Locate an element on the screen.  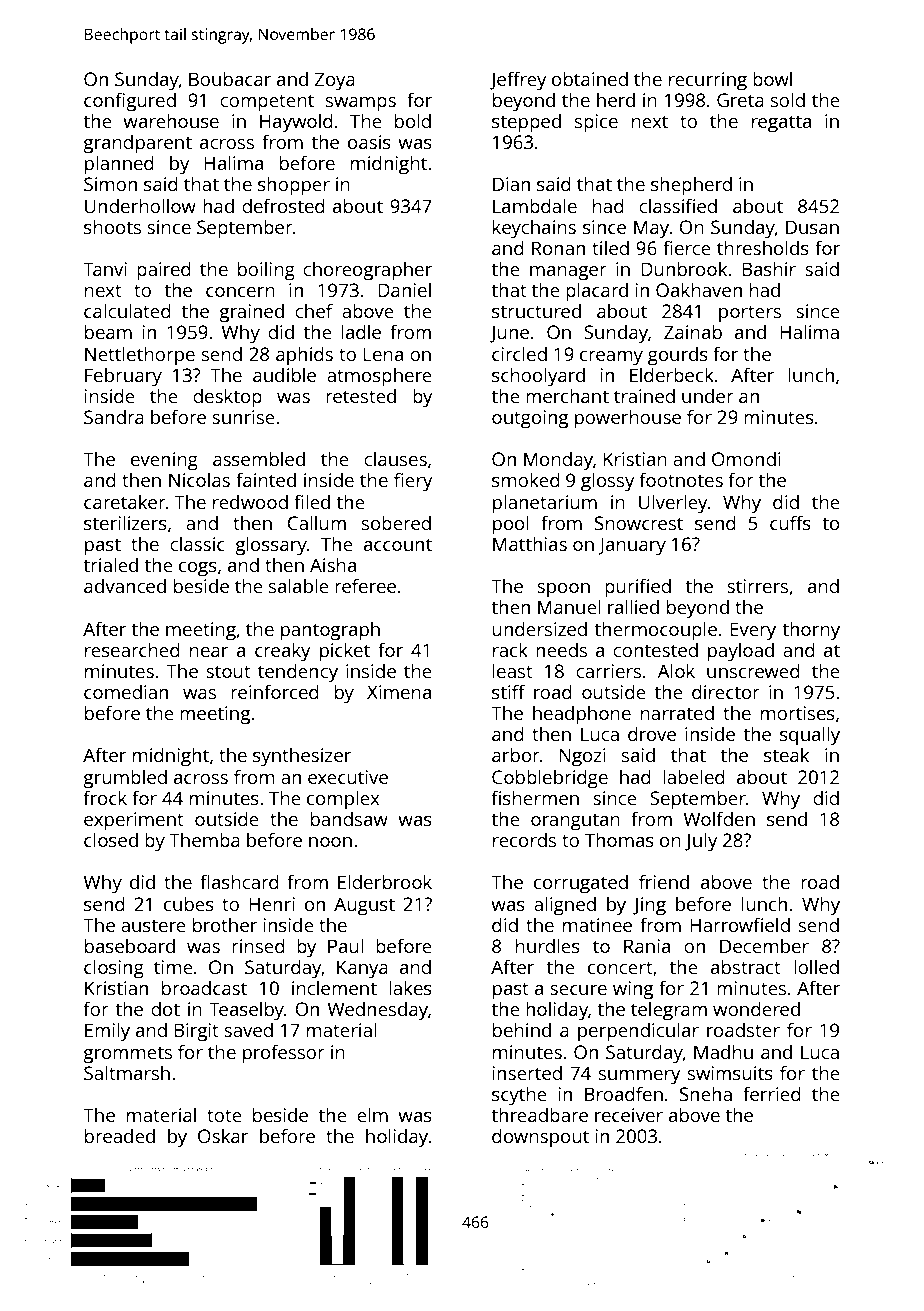
bowl is located at coordinates (772, 78).
